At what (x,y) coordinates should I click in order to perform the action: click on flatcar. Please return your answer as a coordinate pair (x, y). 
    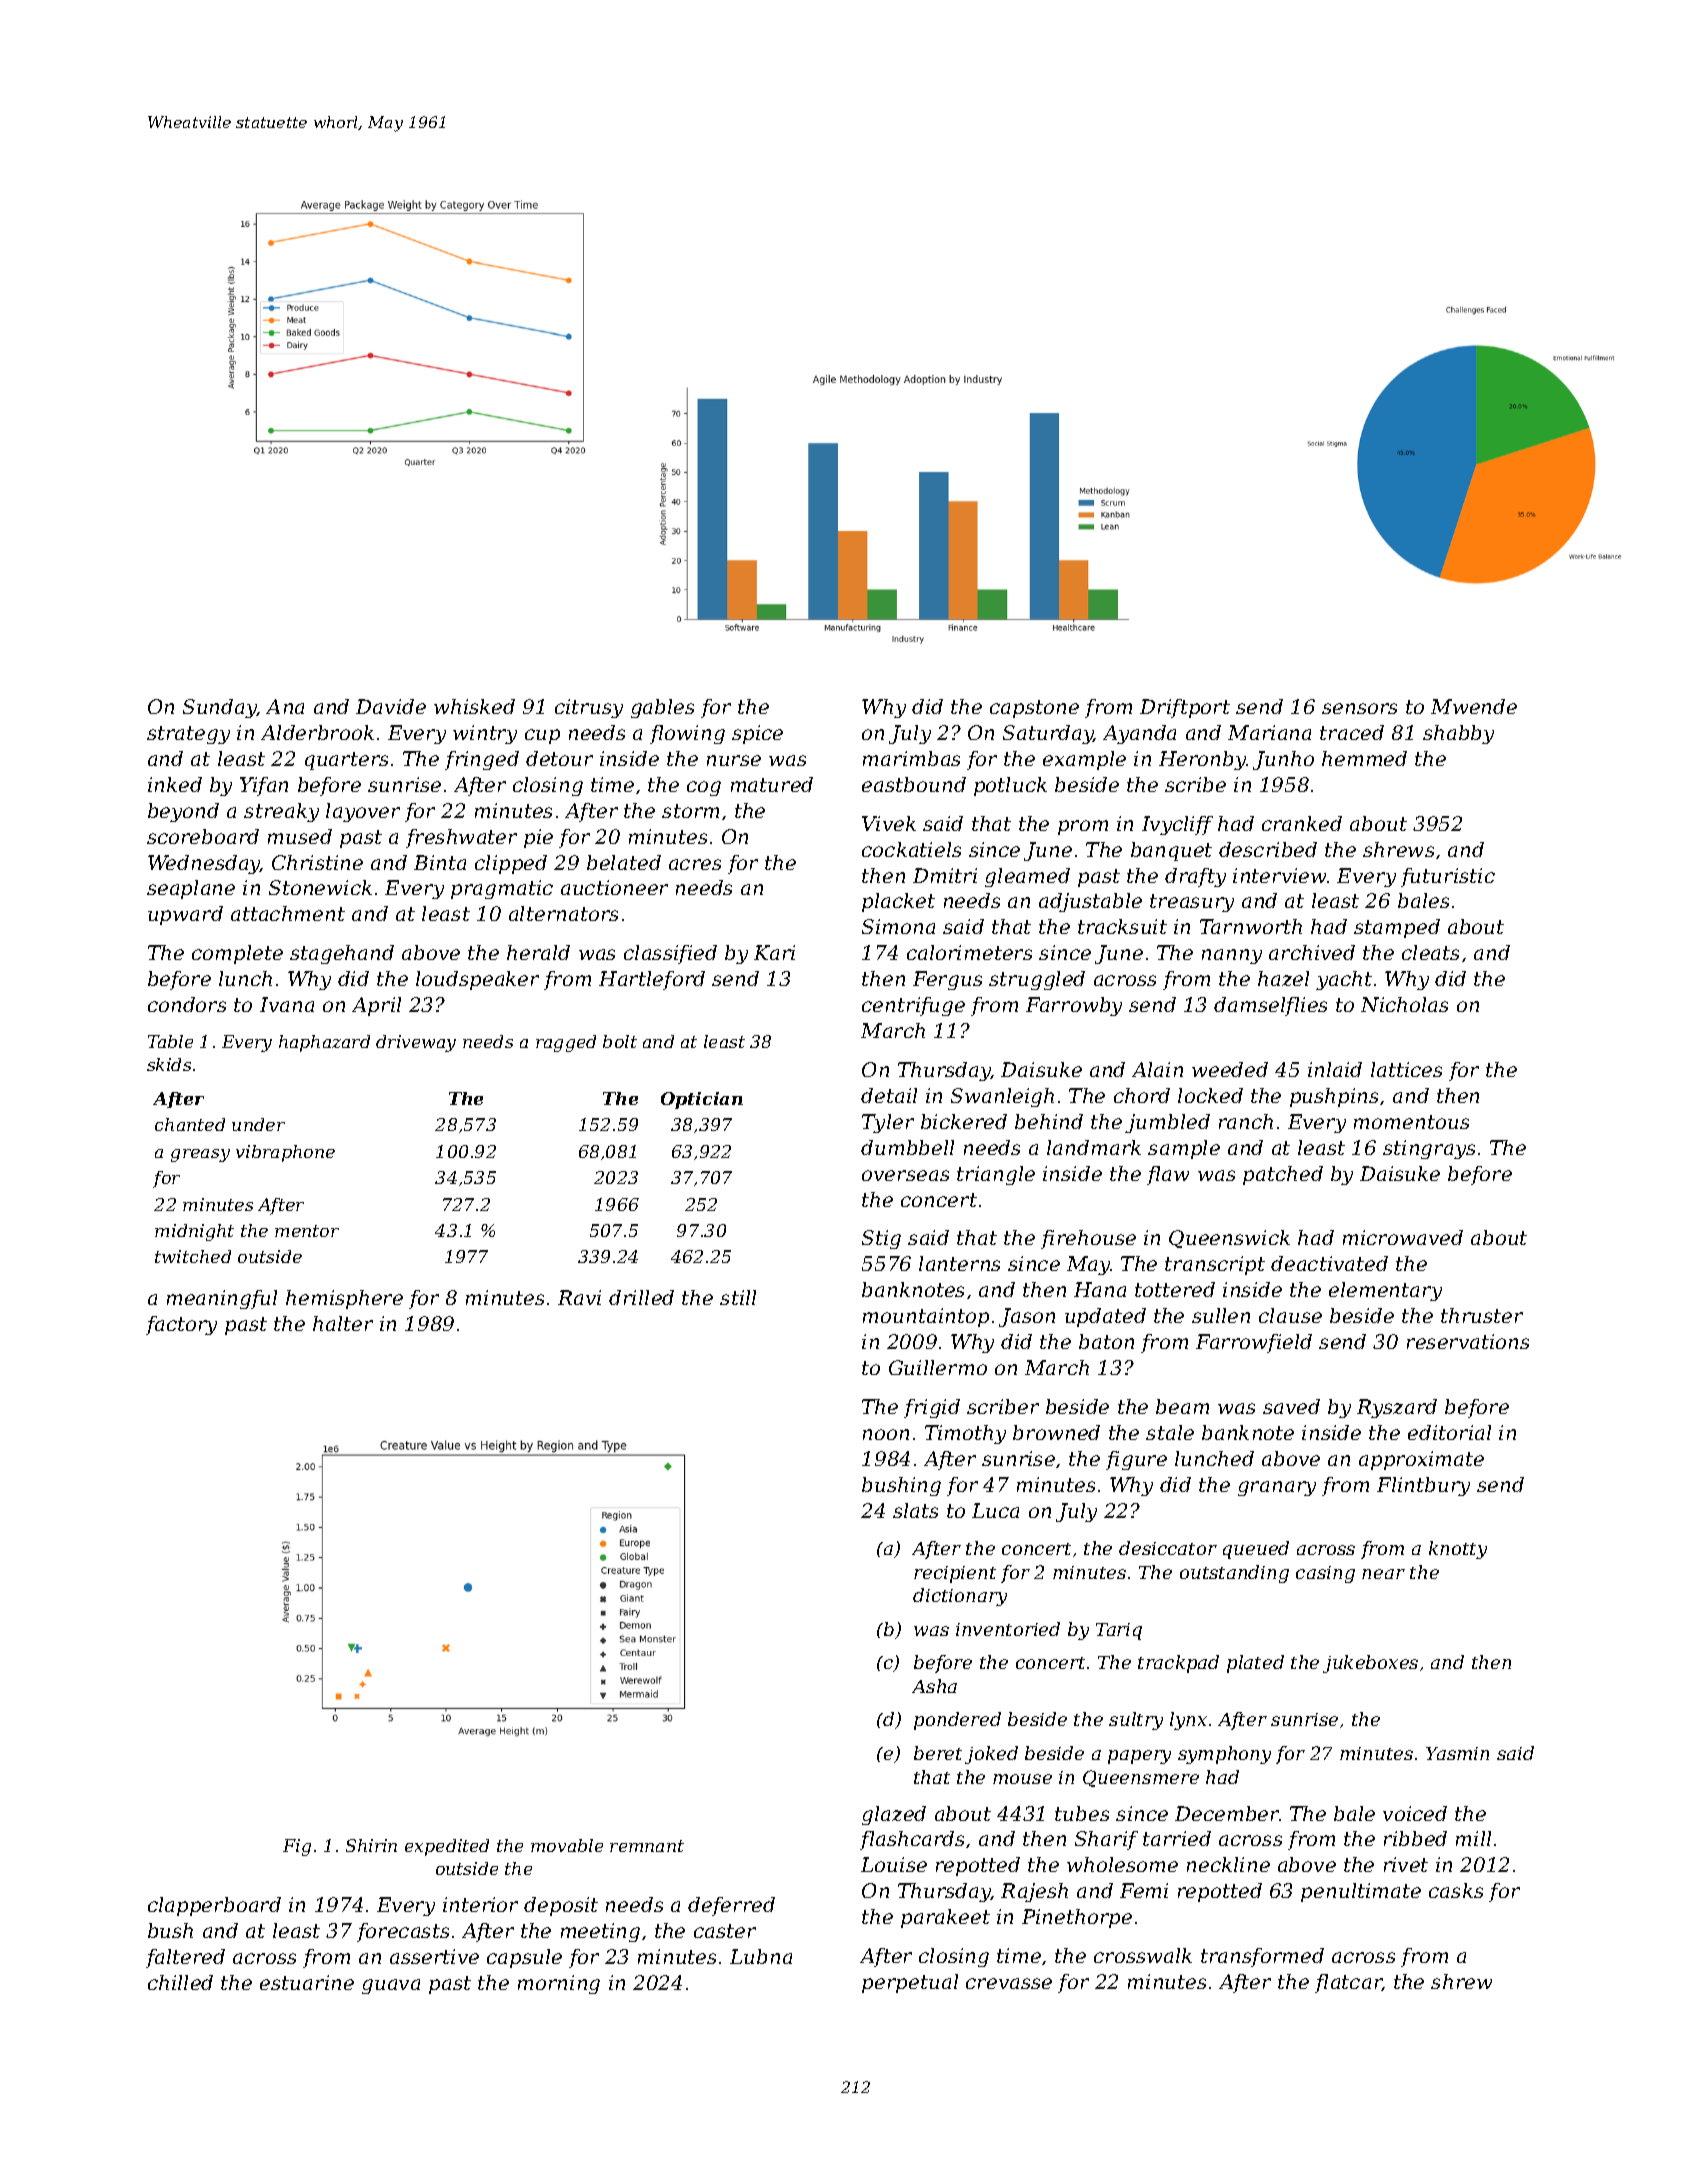
    Looking at the image, I should click on (1348, 1983).
